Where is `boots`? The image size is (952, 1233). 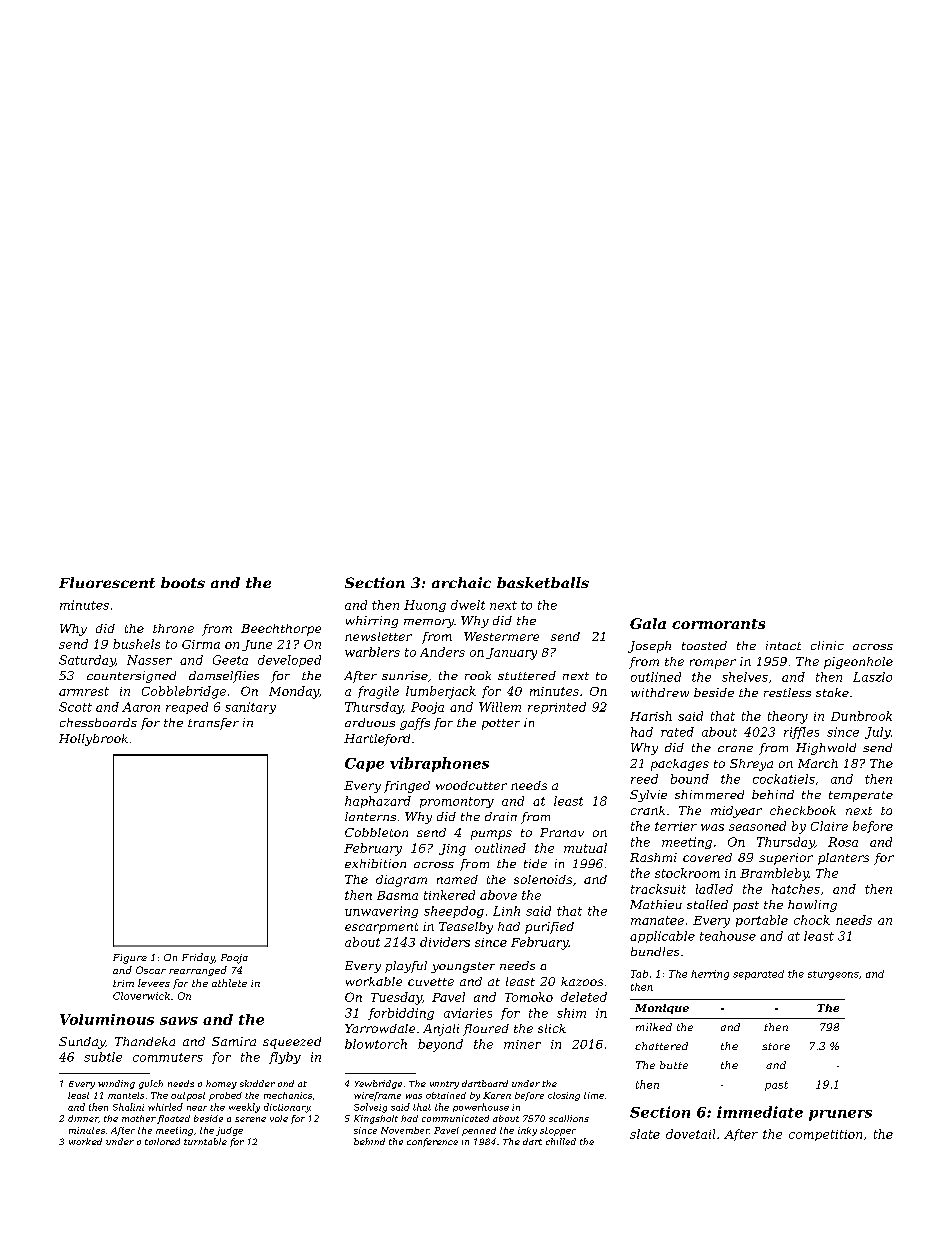 boots is located at coordinates (183, 582).
